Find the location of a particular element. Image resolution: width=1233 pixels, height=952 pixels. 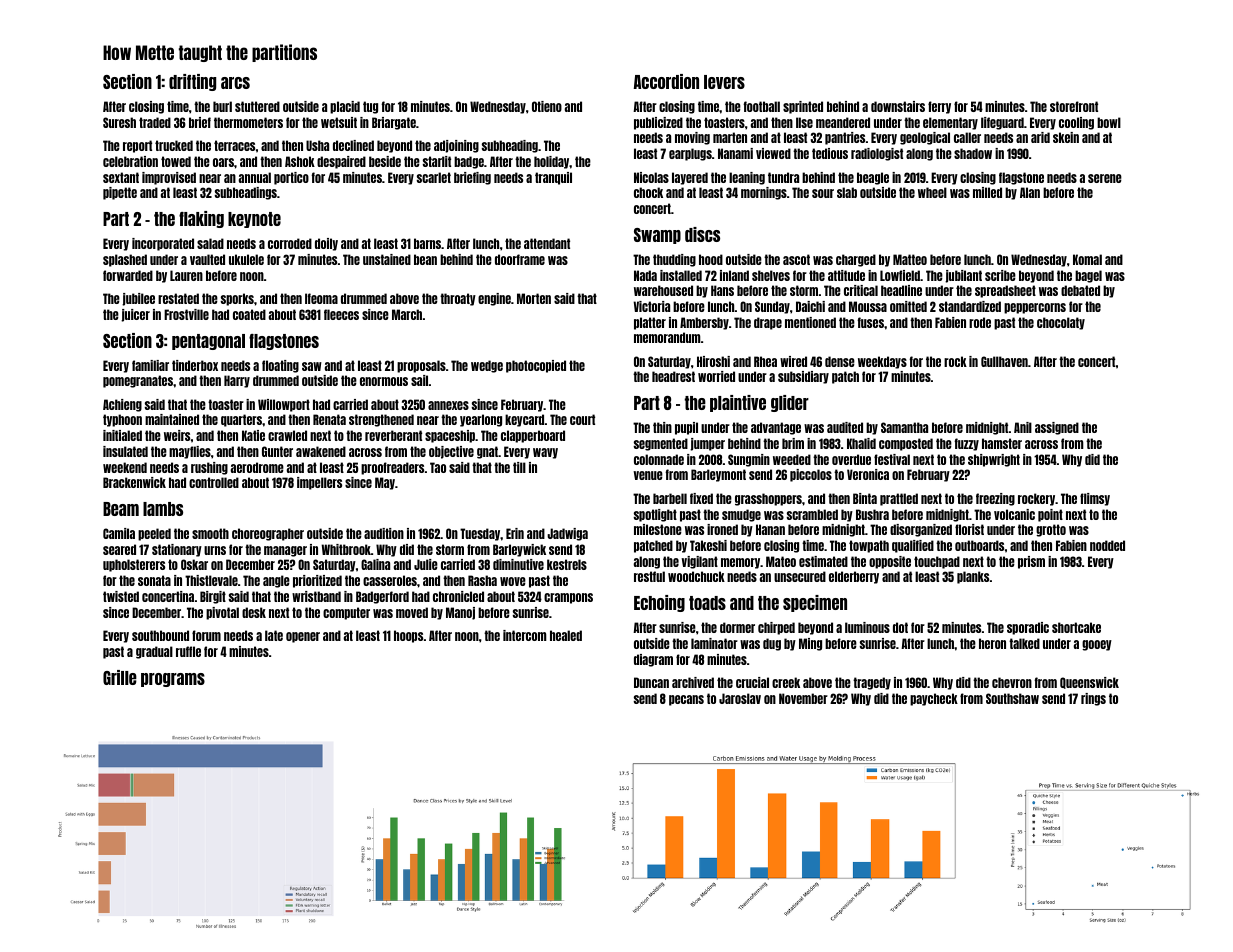

Anil is located at coordinates (1023, 427).
